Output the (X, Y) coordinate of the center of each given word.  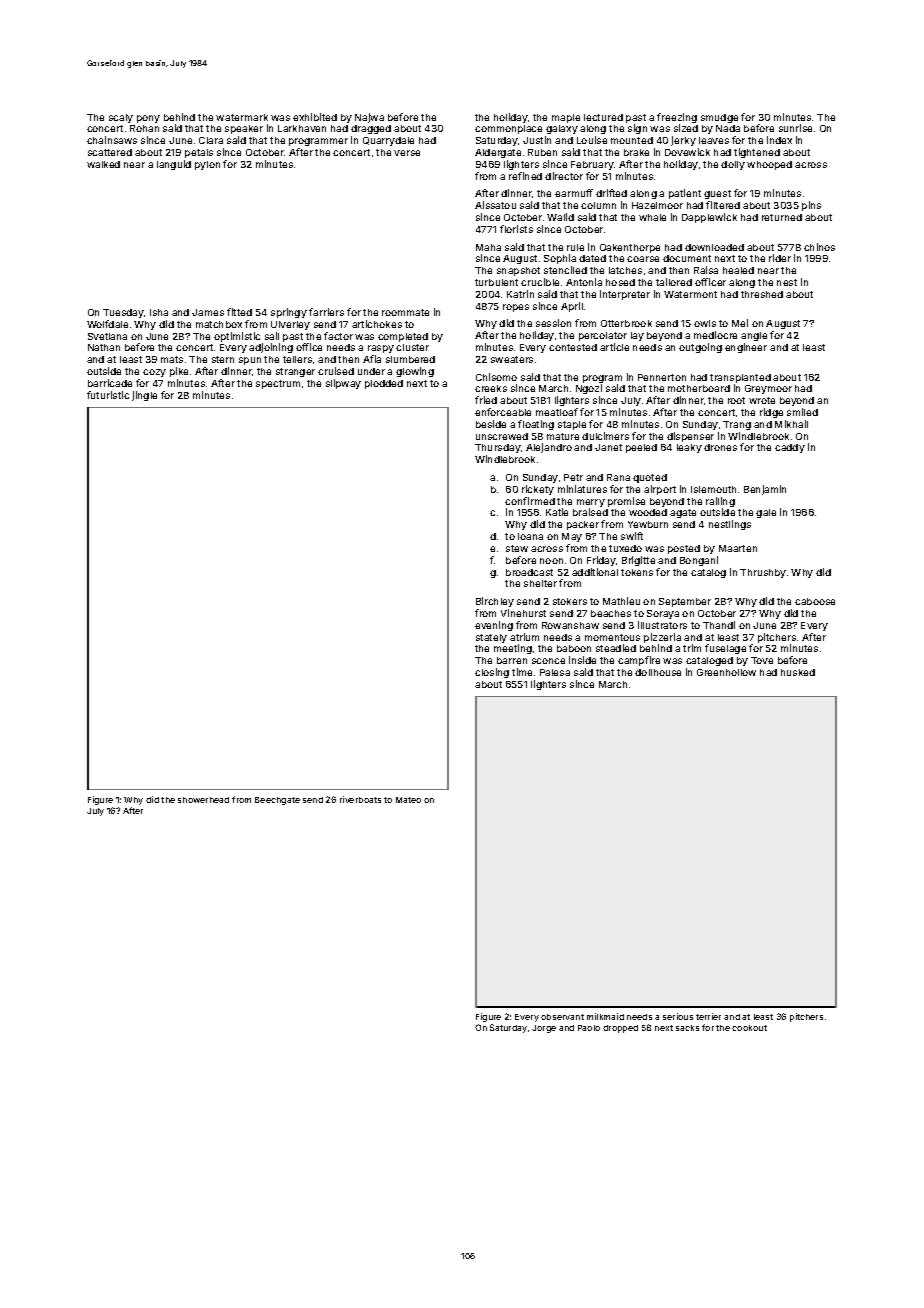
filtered (723, 205)
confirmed (530, 501)
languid (174, 165)
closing (492, 673)
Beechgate (277, 801)
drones (720, 447)
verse (407, 153)
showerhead (203, 800)
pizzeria (662, 638)
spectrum (278, 384)
